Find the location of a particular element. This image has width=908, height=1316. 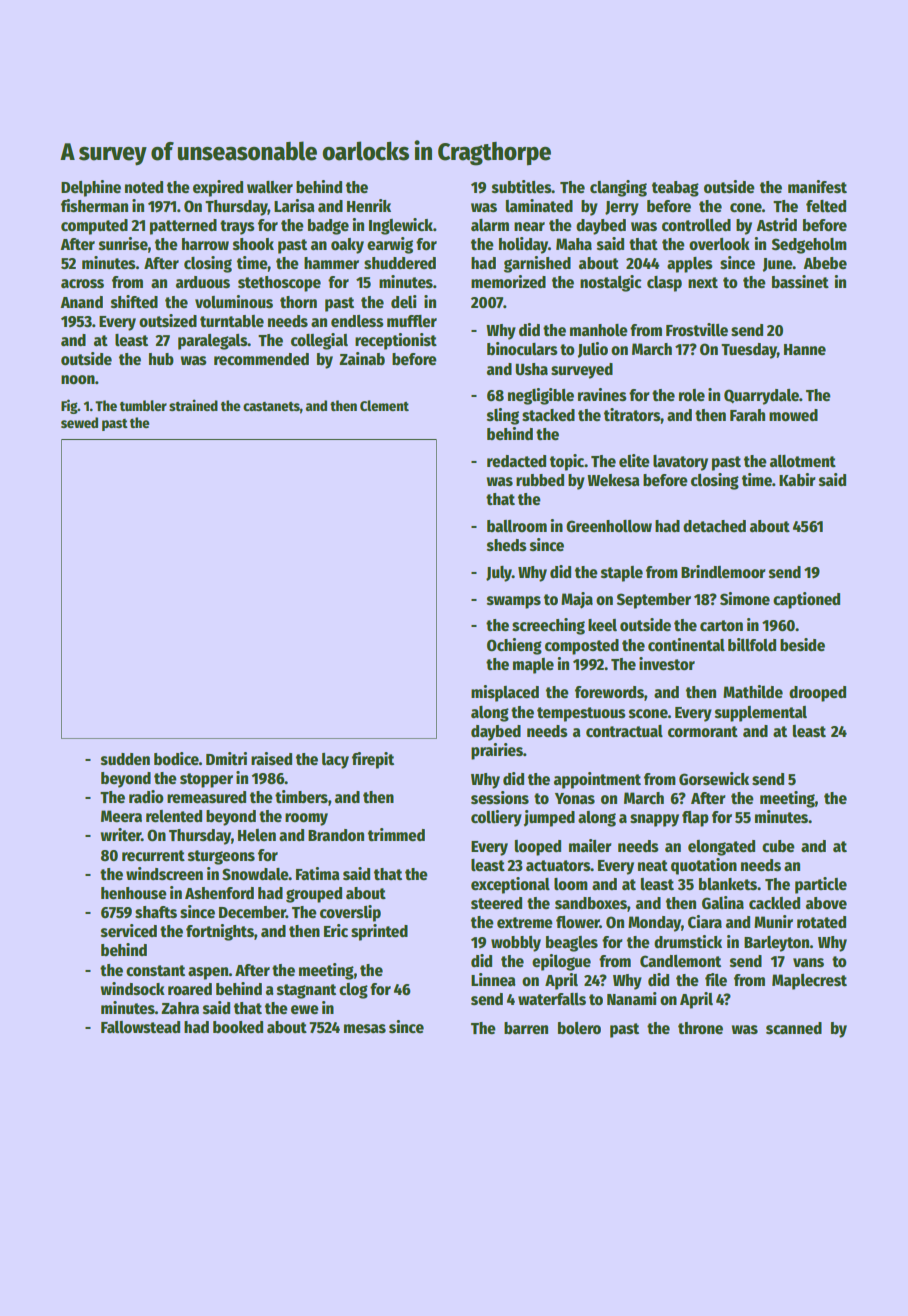

Gorsewick is located at coordinates (714, 779).
